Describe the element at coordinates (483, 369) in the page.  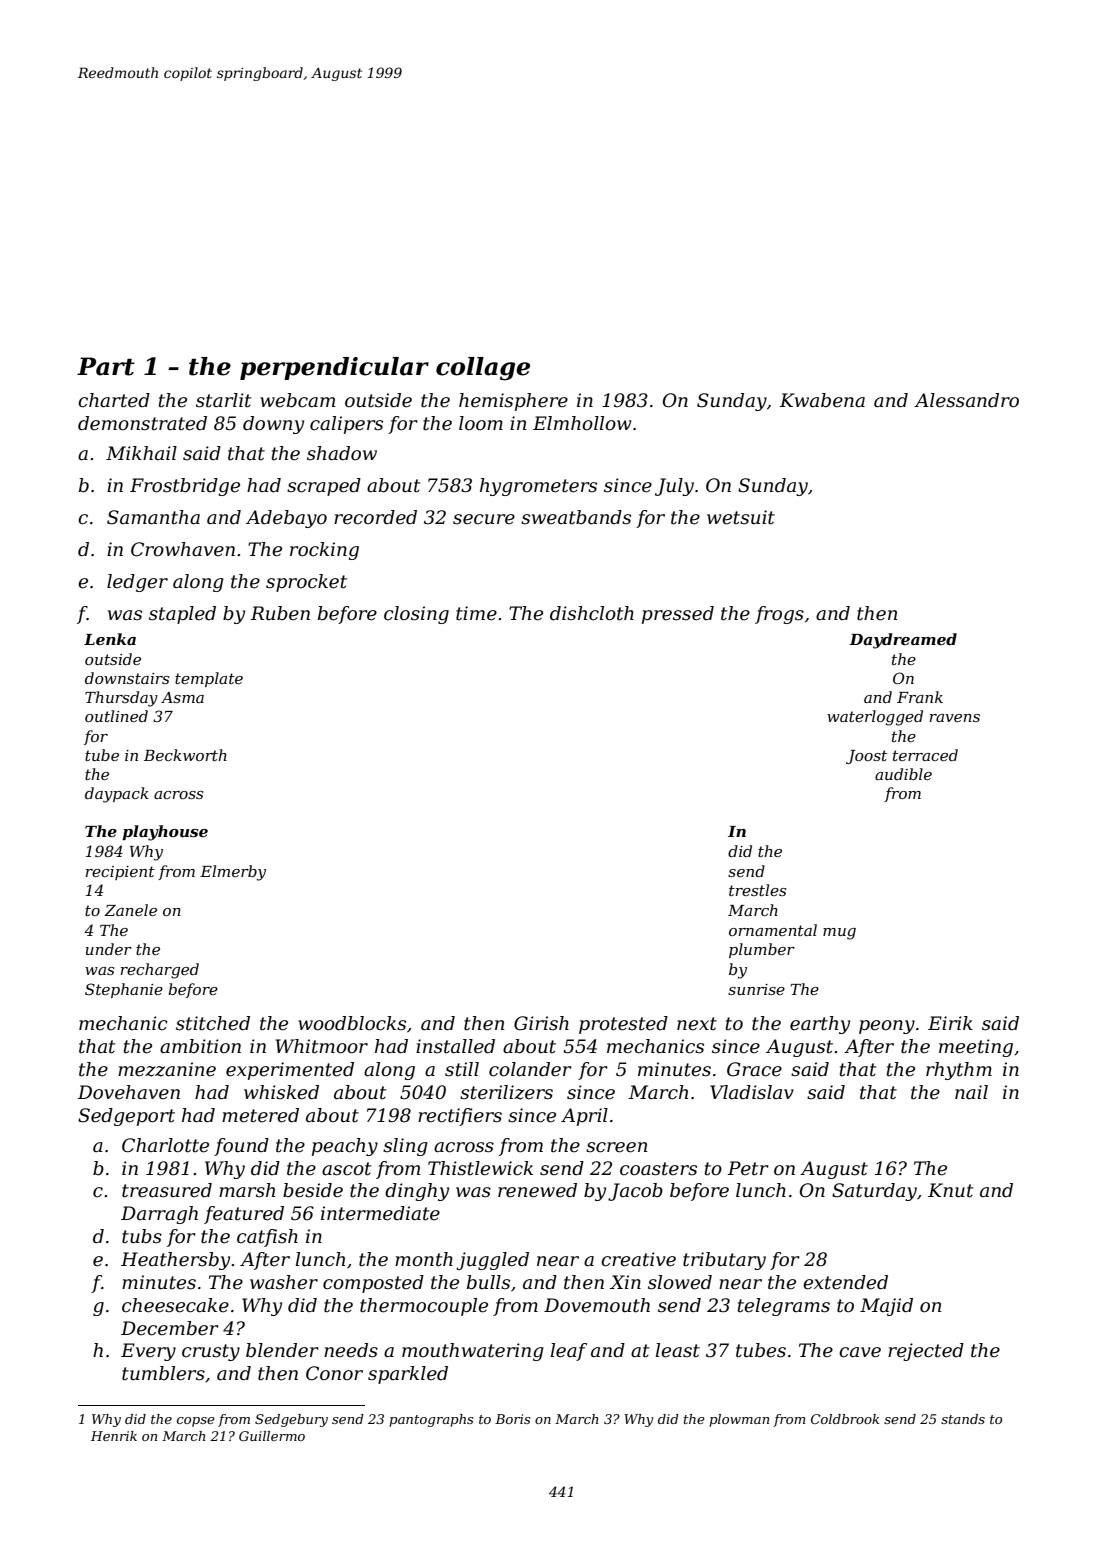
I see `collage` at that location.
